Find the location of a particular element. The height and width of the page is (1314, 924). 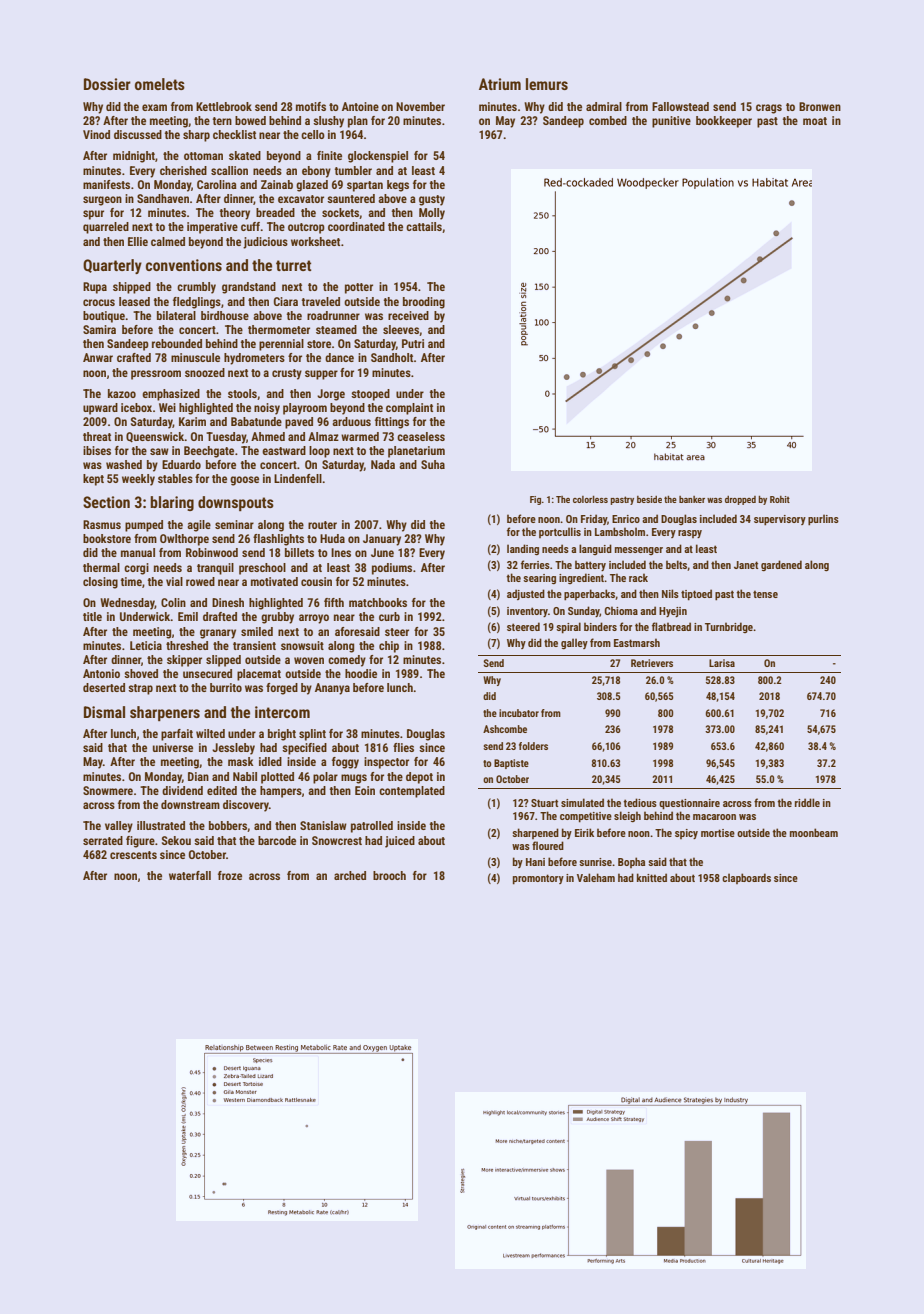

Suha is located at coordinates (433, 464).
